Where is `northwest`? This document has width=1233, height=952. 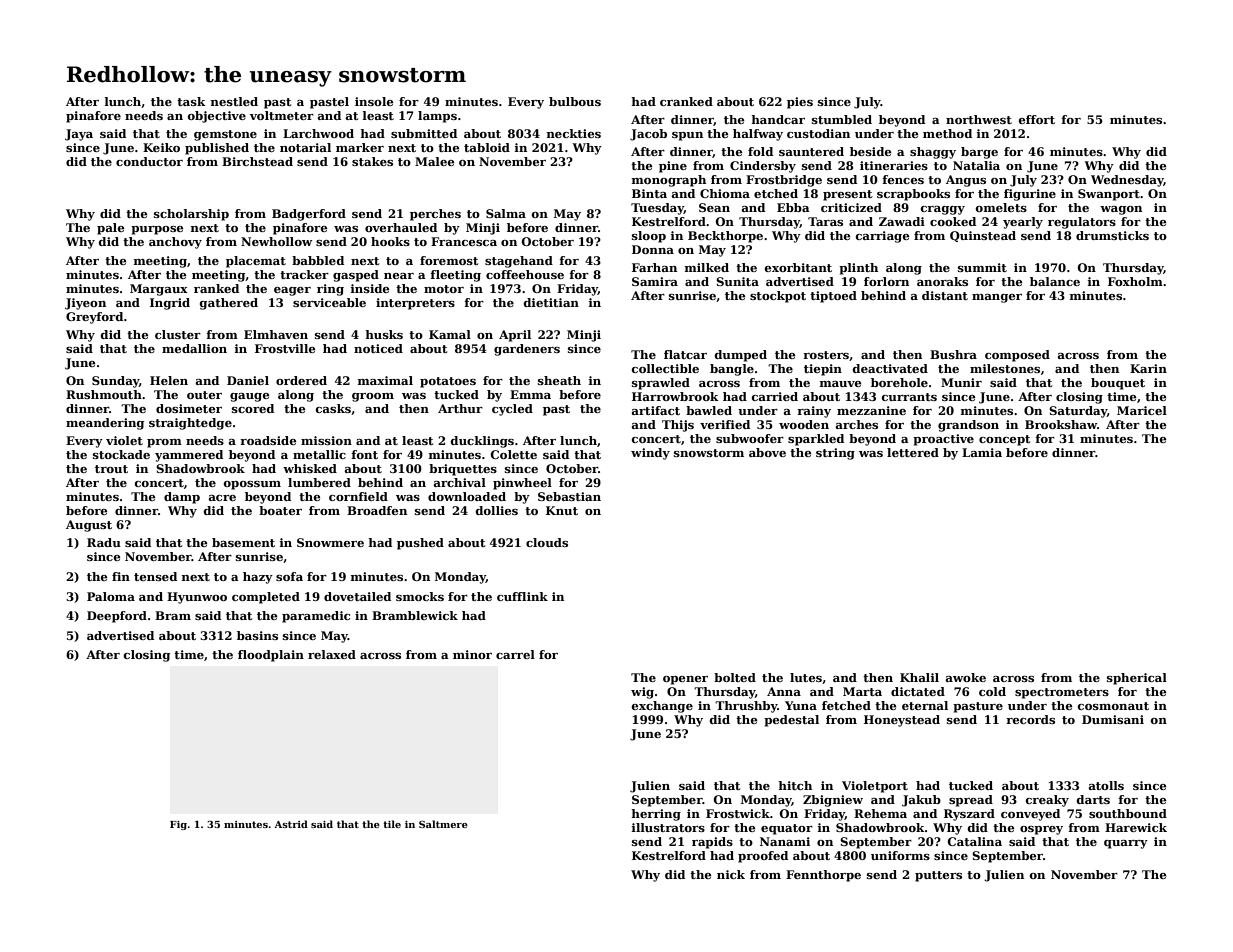
northwest is located at coordinates (979, 119).
